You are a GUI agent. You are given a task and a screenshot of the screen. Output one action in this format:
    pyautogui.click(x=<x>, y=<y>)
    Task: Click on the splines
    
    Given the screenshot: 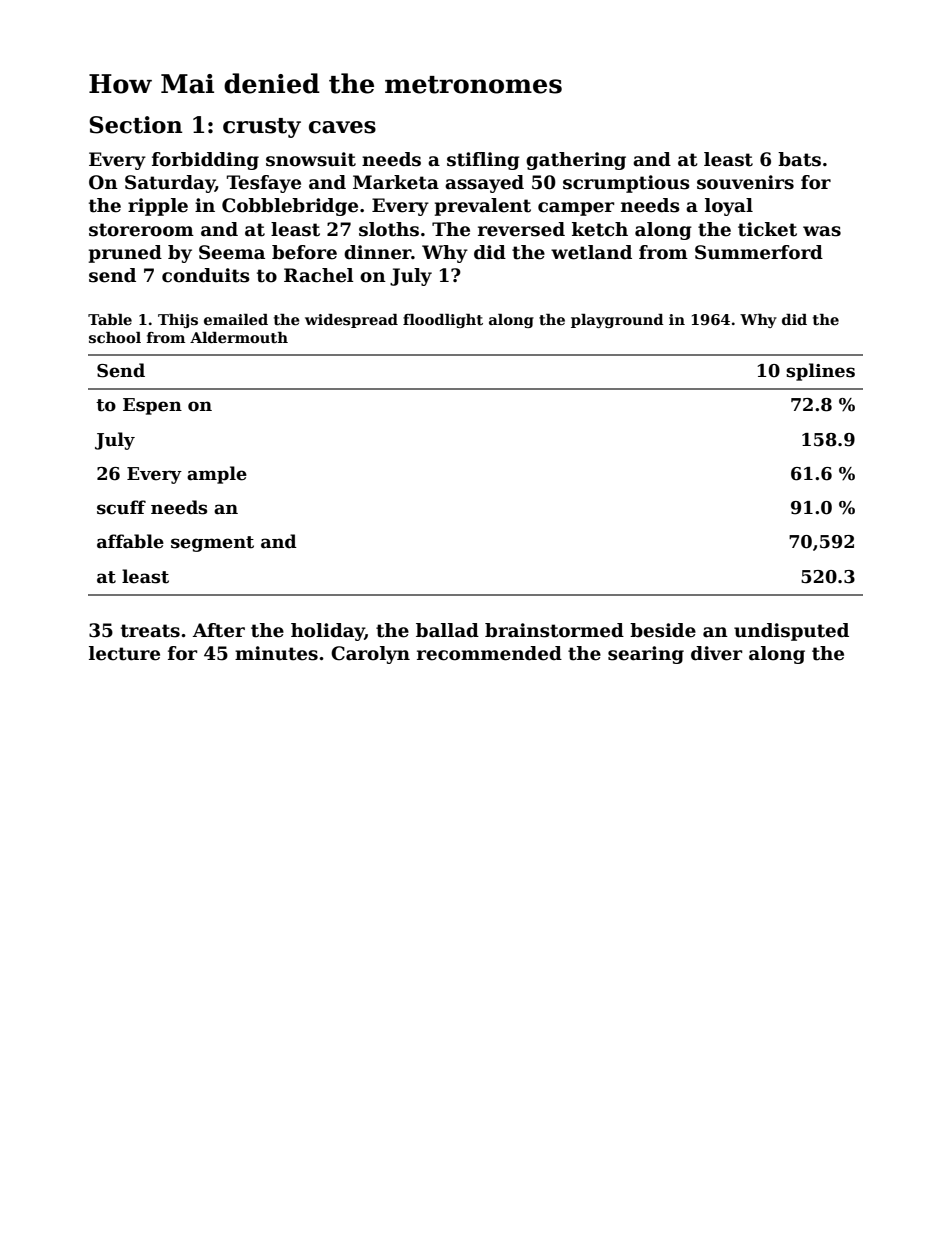 What is the action you would take?
    pyautogui.click(x=820, y=372)
